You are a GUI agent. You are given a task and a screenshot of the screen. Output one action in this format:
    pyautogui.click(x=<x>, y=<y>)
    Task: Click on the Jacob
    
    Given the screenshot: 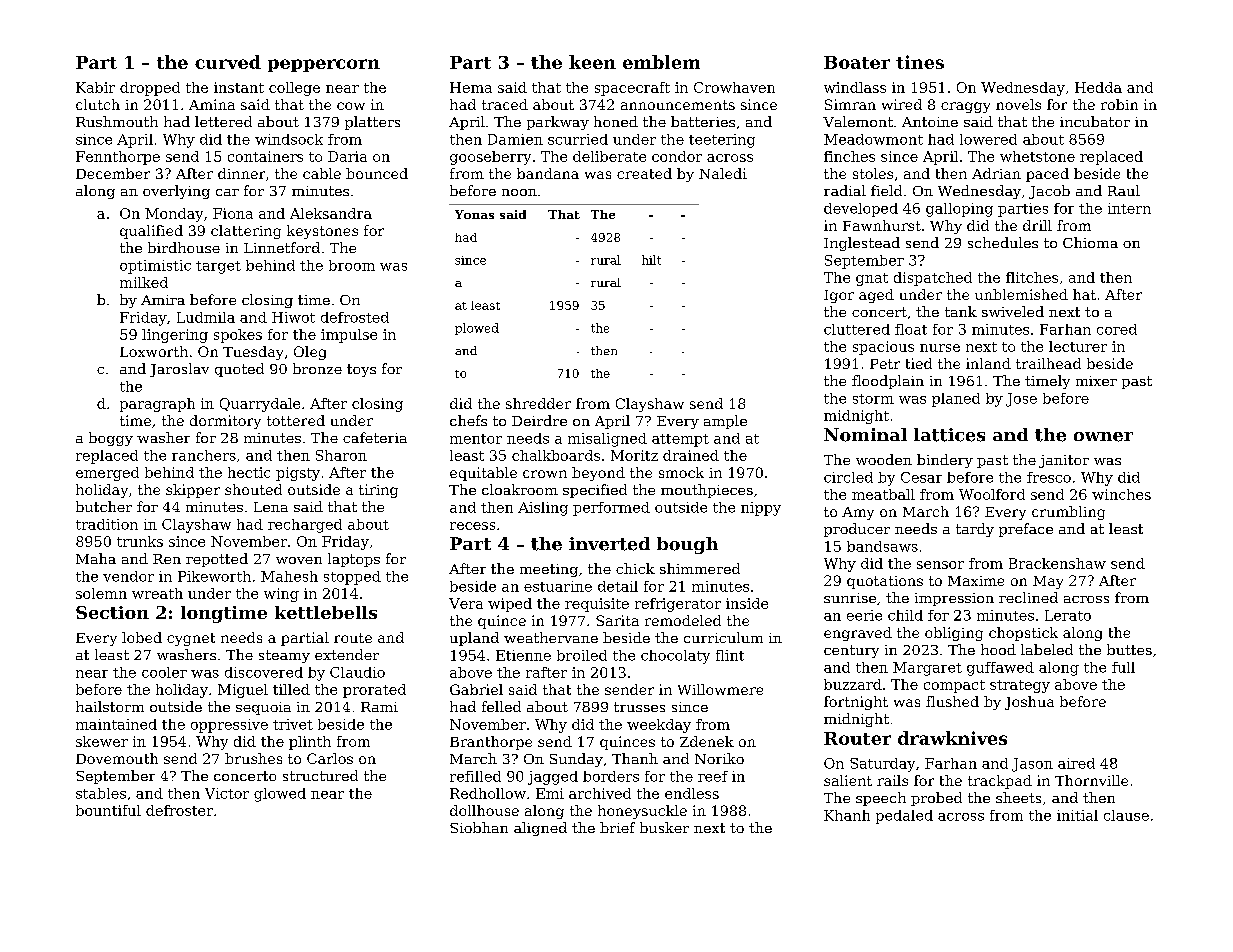 What is the action you would take?
    pyautogui.click(x=1049, y=192)
